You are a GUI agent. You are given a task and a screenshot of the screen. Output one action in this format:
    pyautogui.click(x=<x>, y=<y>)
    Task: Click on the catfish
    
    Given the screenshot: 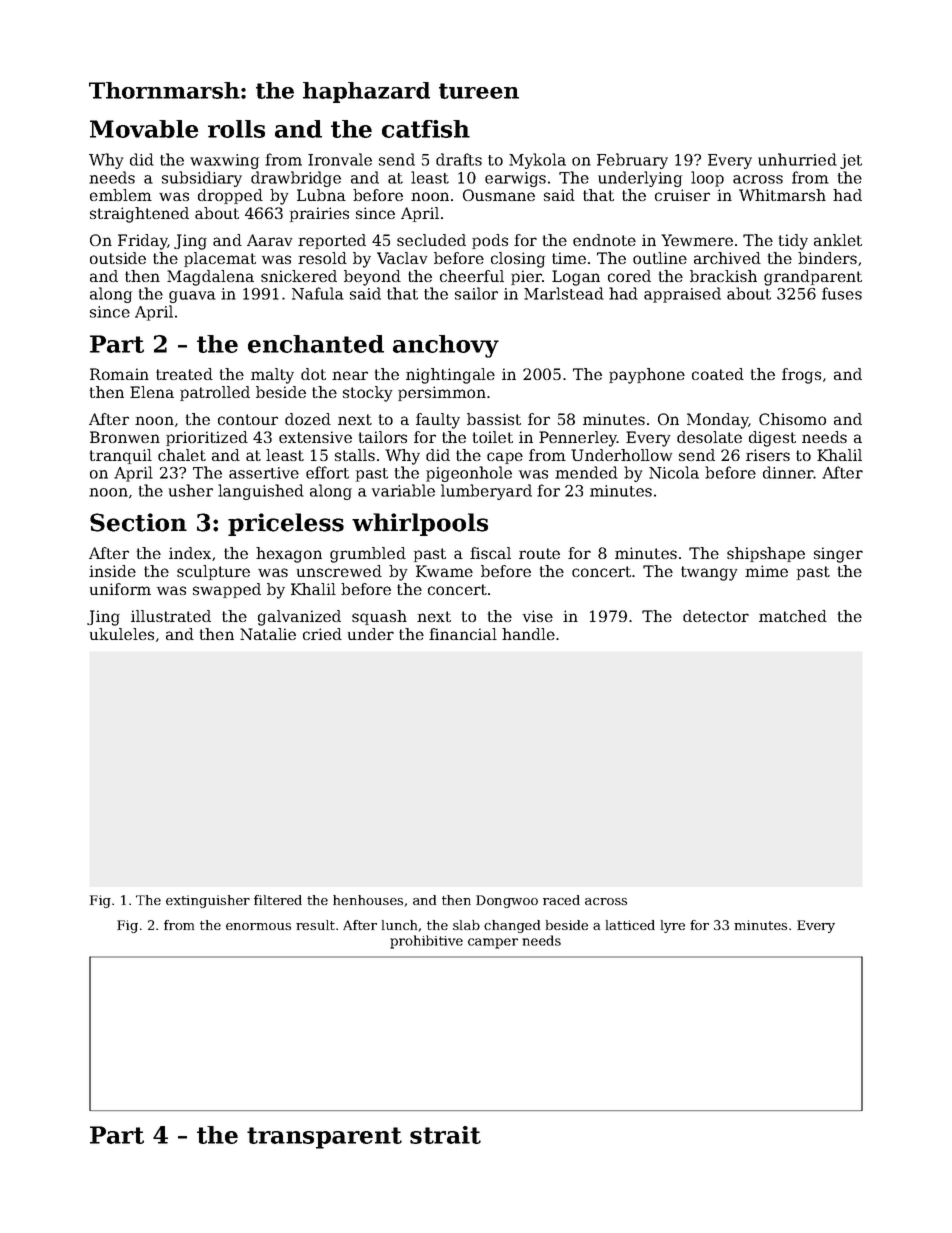 What is the action you would take?
    pyautogui.click(x=426, y=129)
